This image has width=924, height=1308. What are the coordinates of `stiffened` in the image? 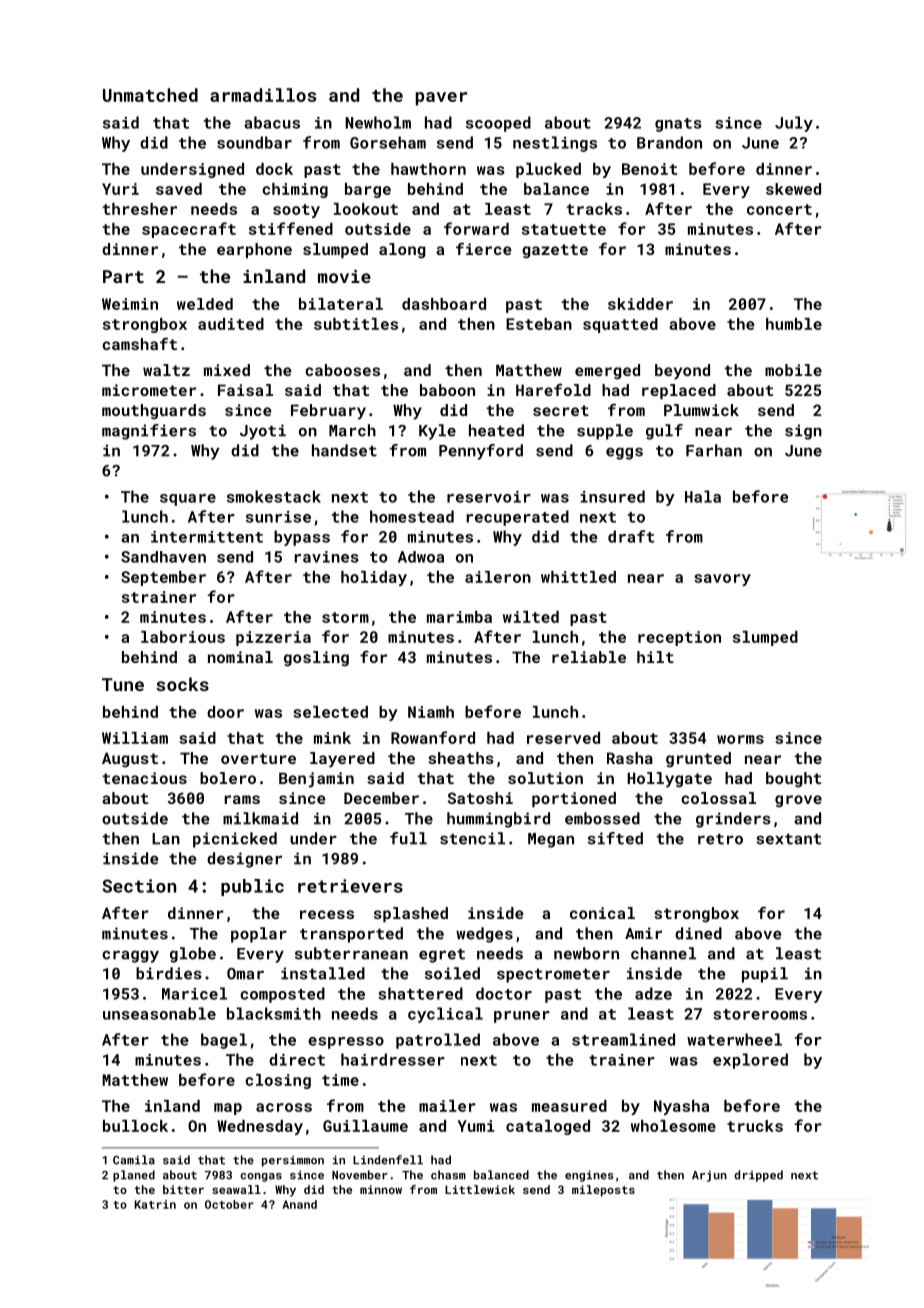 It's located at (291, 228).
